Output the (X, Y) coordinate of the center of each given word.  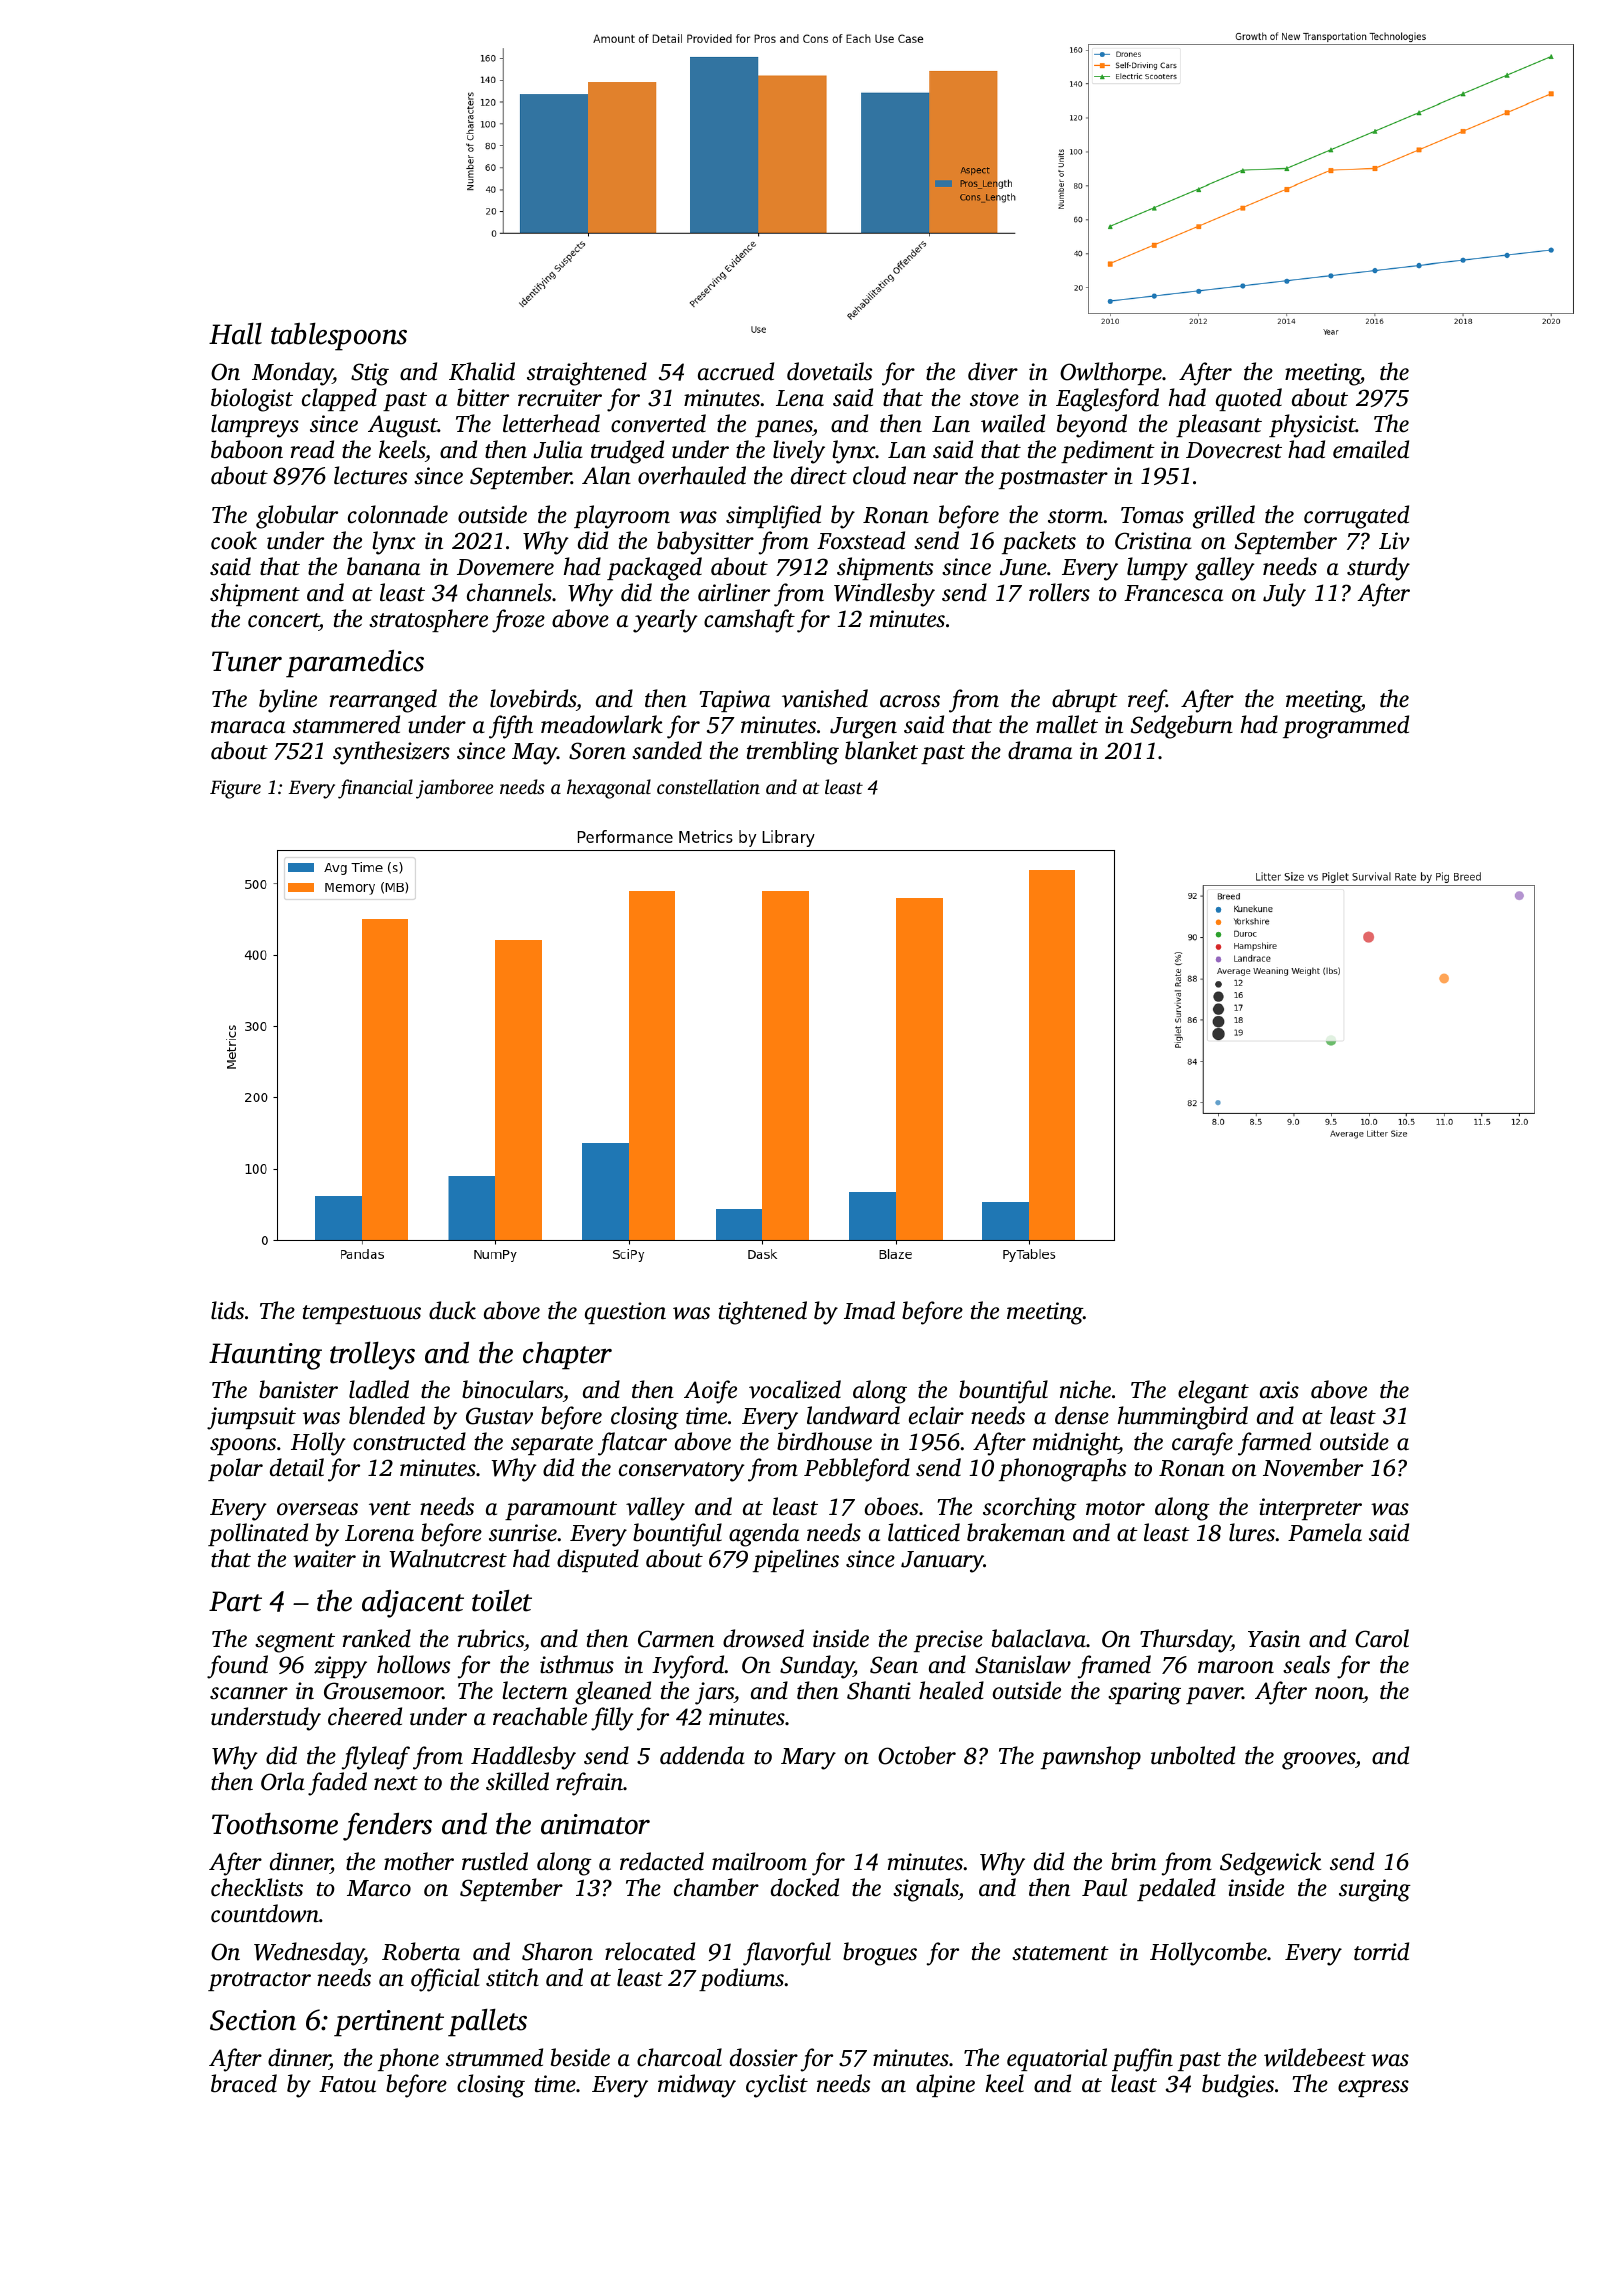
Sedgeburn (1182, 727)
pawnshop (1091, 1757)
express (1373, 2088)
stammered (346, 724)
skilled (517, 1781)
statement (1060, 1953)
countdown (265, 1913)
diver (993, 371)
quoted (1249, 399)
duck (452, 1310)
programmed (1346, 727)
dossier (764, 2057)
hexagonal (609, 789)
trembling (793, 753)
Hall (235, 334)
